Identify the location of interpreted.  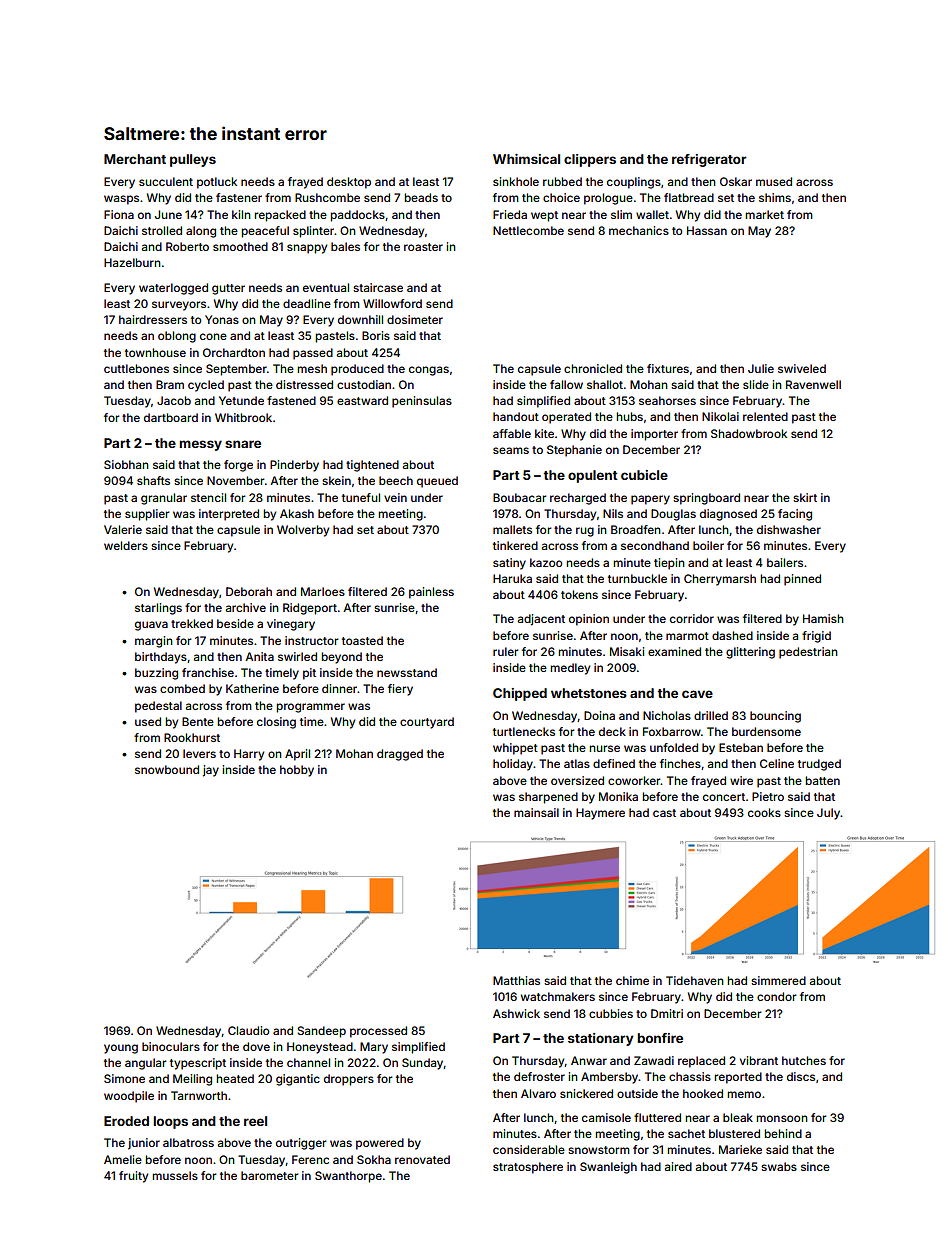
(229, 515).
